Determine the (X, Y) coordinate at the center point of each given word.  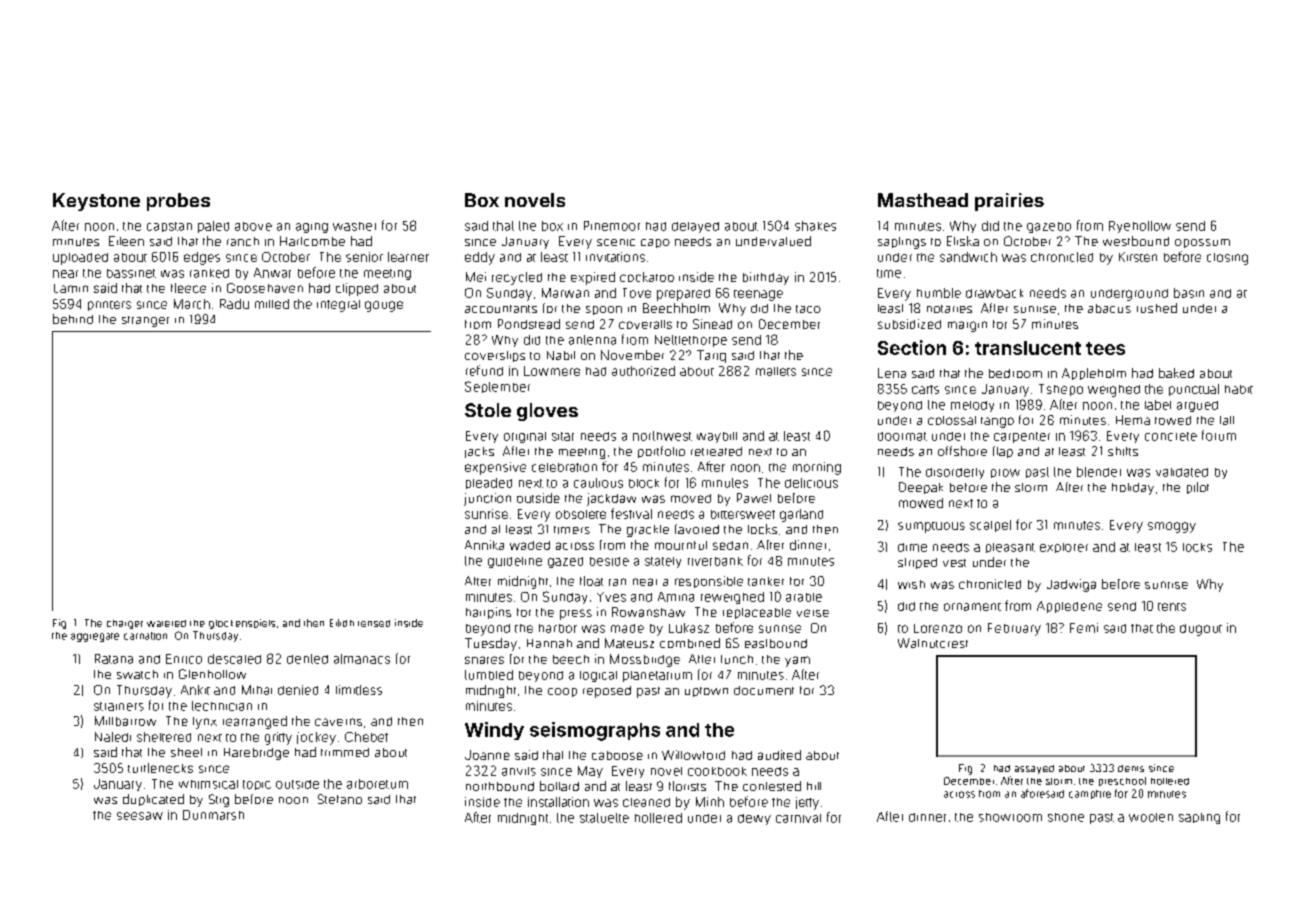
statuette (604, 818)
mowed (921, 503)
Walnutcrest (933, 643)
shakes (815, 226)
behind (73, 319)
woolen (1151, 817)
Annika (484, 545)
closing (1227, 259)
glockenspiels (242, 624)
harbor (558, 628)
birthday (766, 278)
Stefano (340, 799)
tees (1105, 348)
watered (166, 623)
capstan (169, 227)
